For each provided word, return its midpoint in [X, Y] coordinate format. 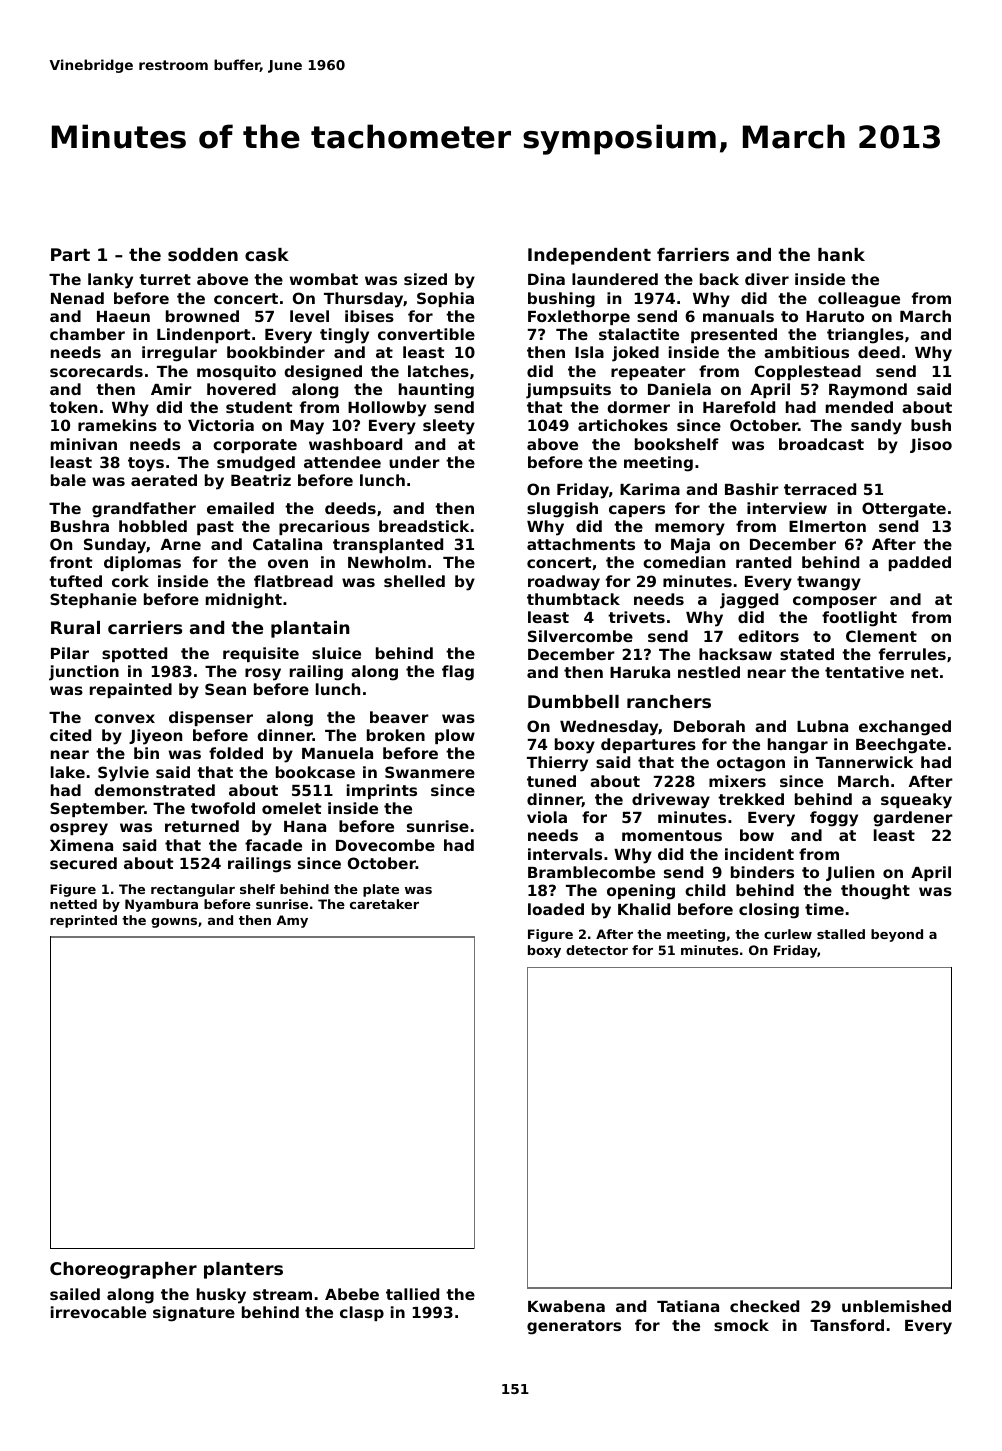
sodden [203, 254]
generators [574, 1327]
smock [741, 1325]
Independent [589, 256]
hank [841, 254]
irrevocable [98, 1312]
